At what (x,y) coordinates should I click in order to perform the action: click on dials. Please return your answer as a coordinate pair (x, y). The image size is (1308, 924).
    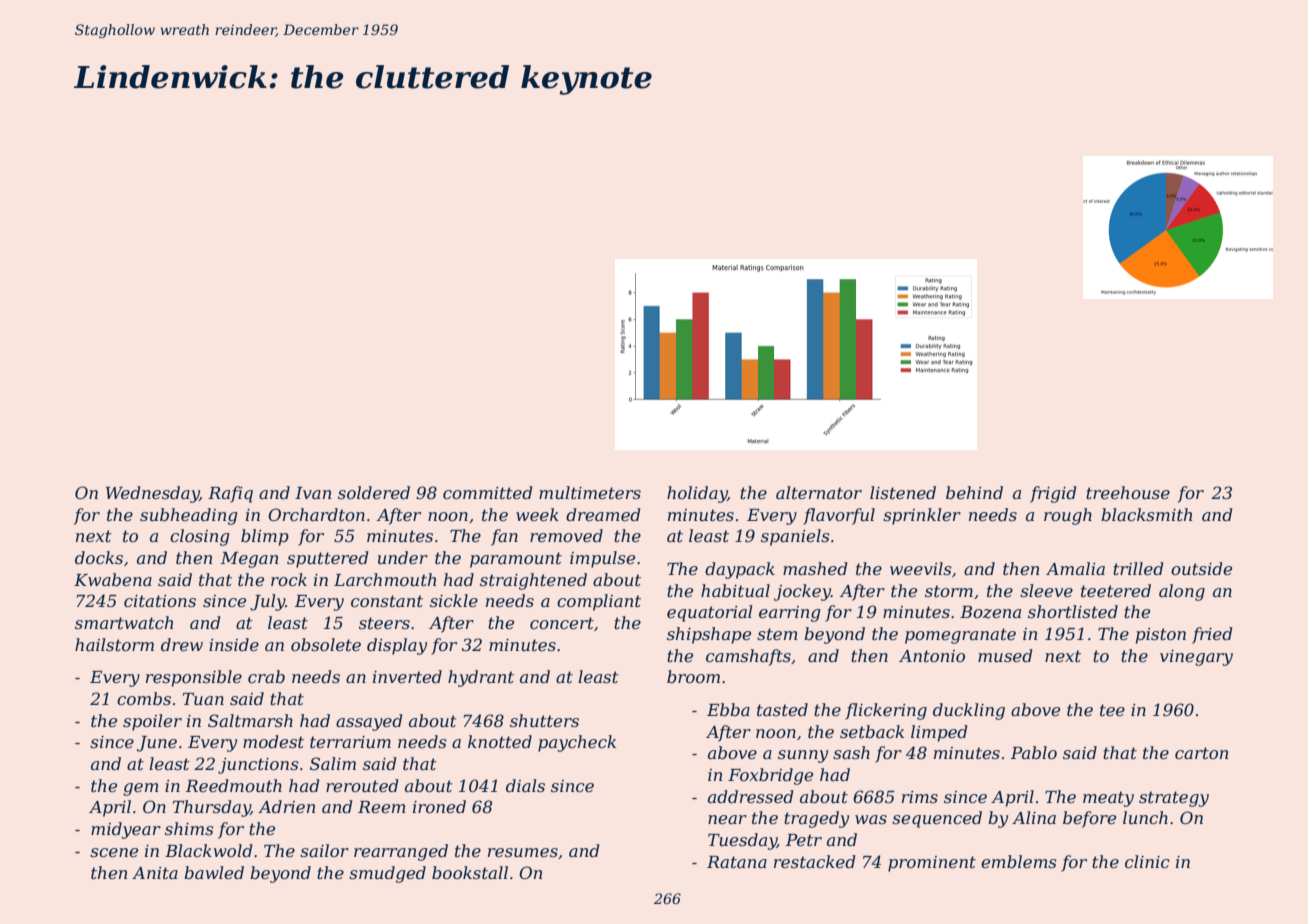
    Looking at the image, I should click on (525, 785).
